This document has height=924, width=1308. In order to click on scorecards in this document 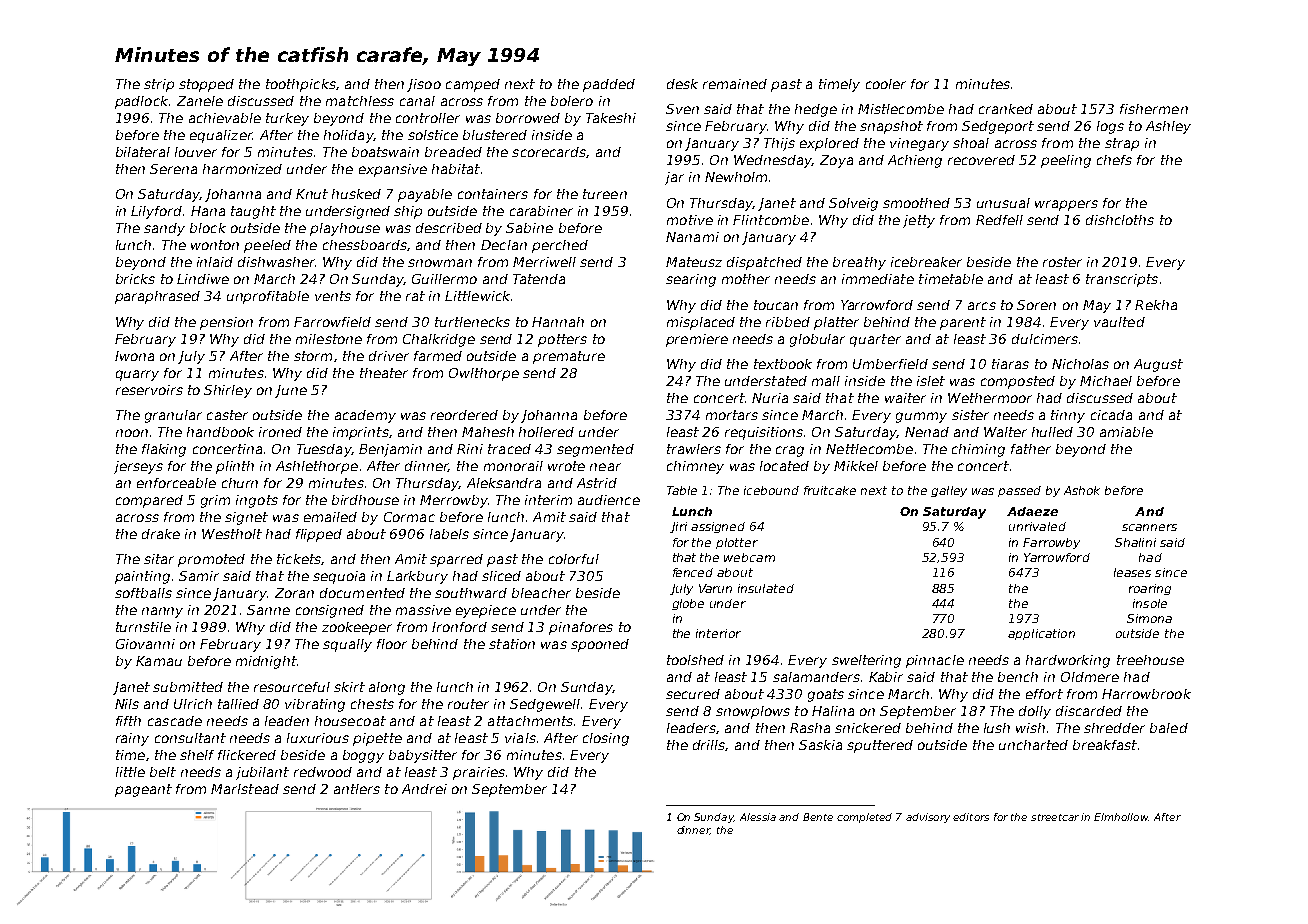, I will do `click(549, 152)`.
